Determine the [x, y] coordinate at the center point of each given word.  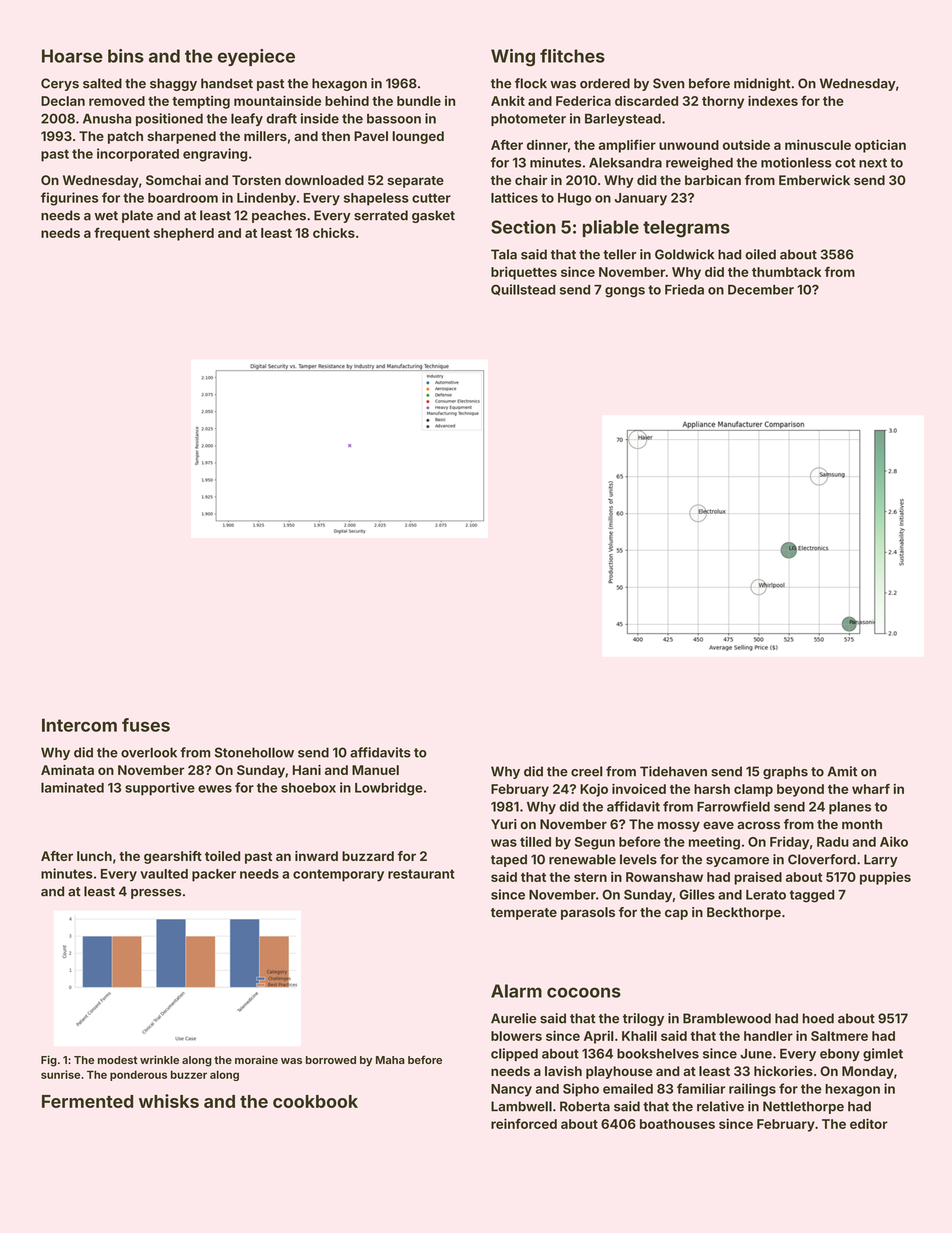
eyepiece [256, 57]
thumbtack [786, 272]
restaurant [421, 874]
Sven [668, 83]
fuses [146, 725]
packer [214, 875]
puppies [885, 878]
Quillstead [523, 290]
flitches [572, 56]
